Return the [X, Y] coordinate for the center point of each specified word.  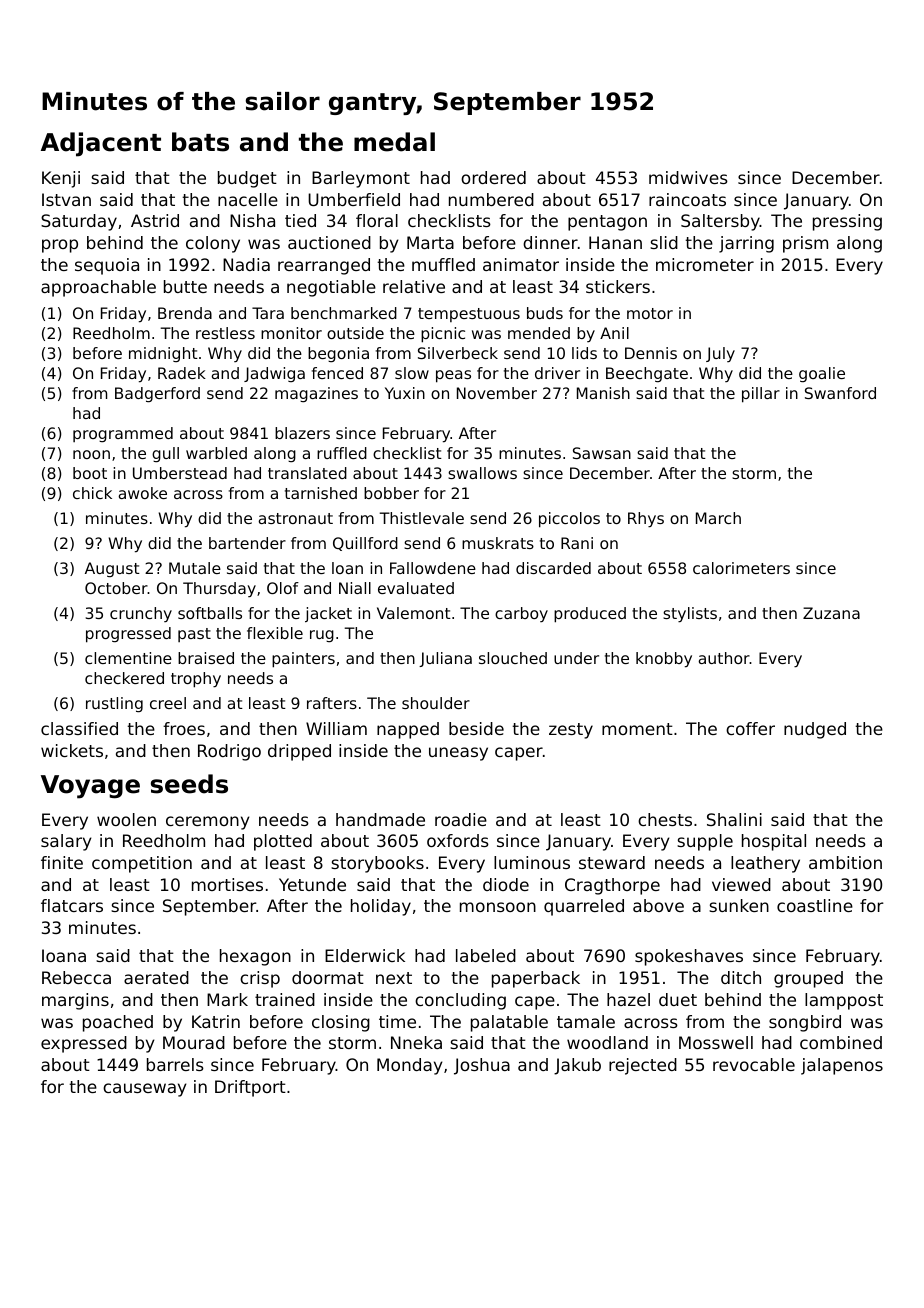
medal [394, 142]
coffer [750, 728]
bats [200, 142]
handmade [380, 819]
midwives [688, 177]
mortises [227, 884]
